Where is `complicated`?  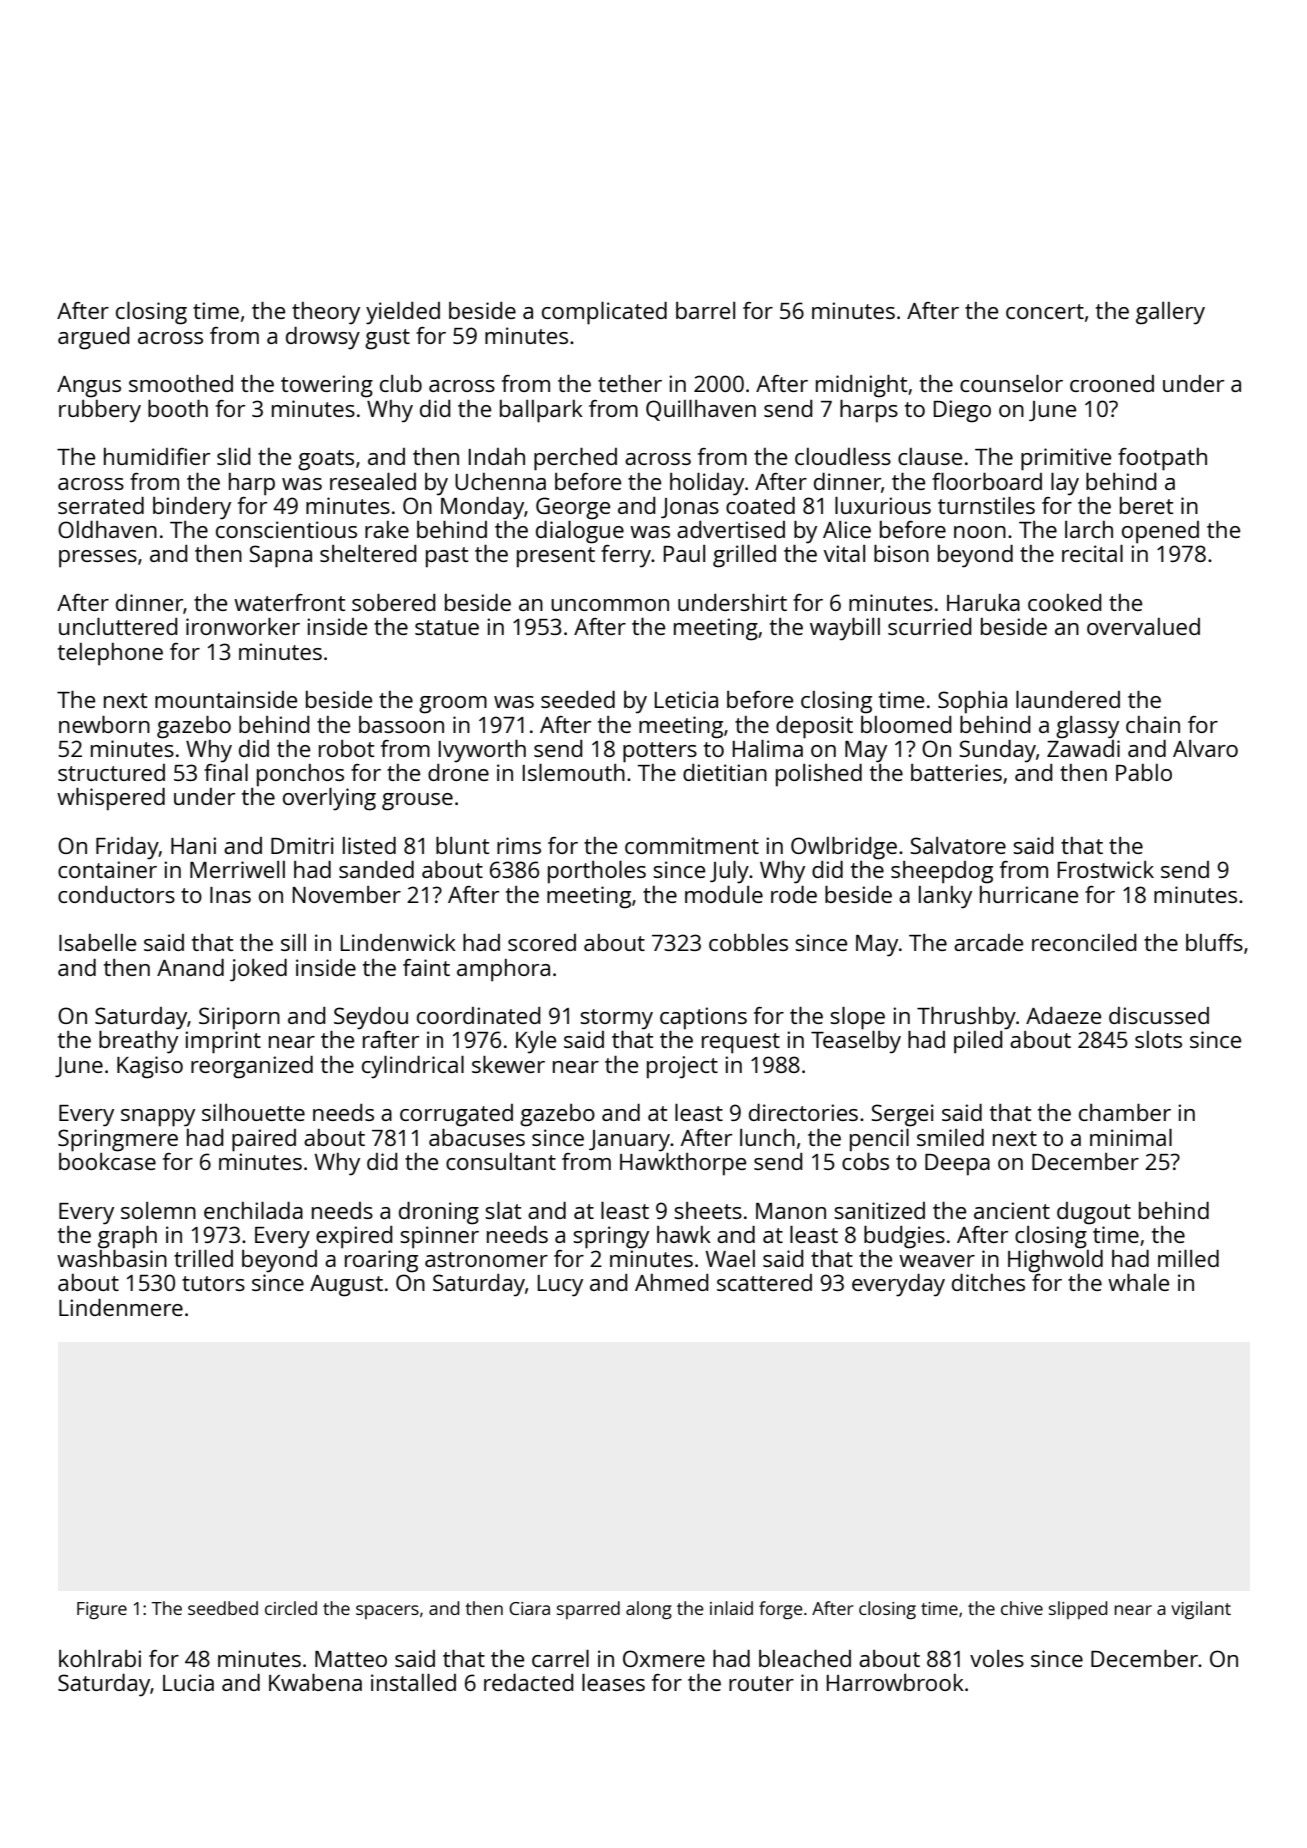 complicated is located at coordinates (604, 313).
